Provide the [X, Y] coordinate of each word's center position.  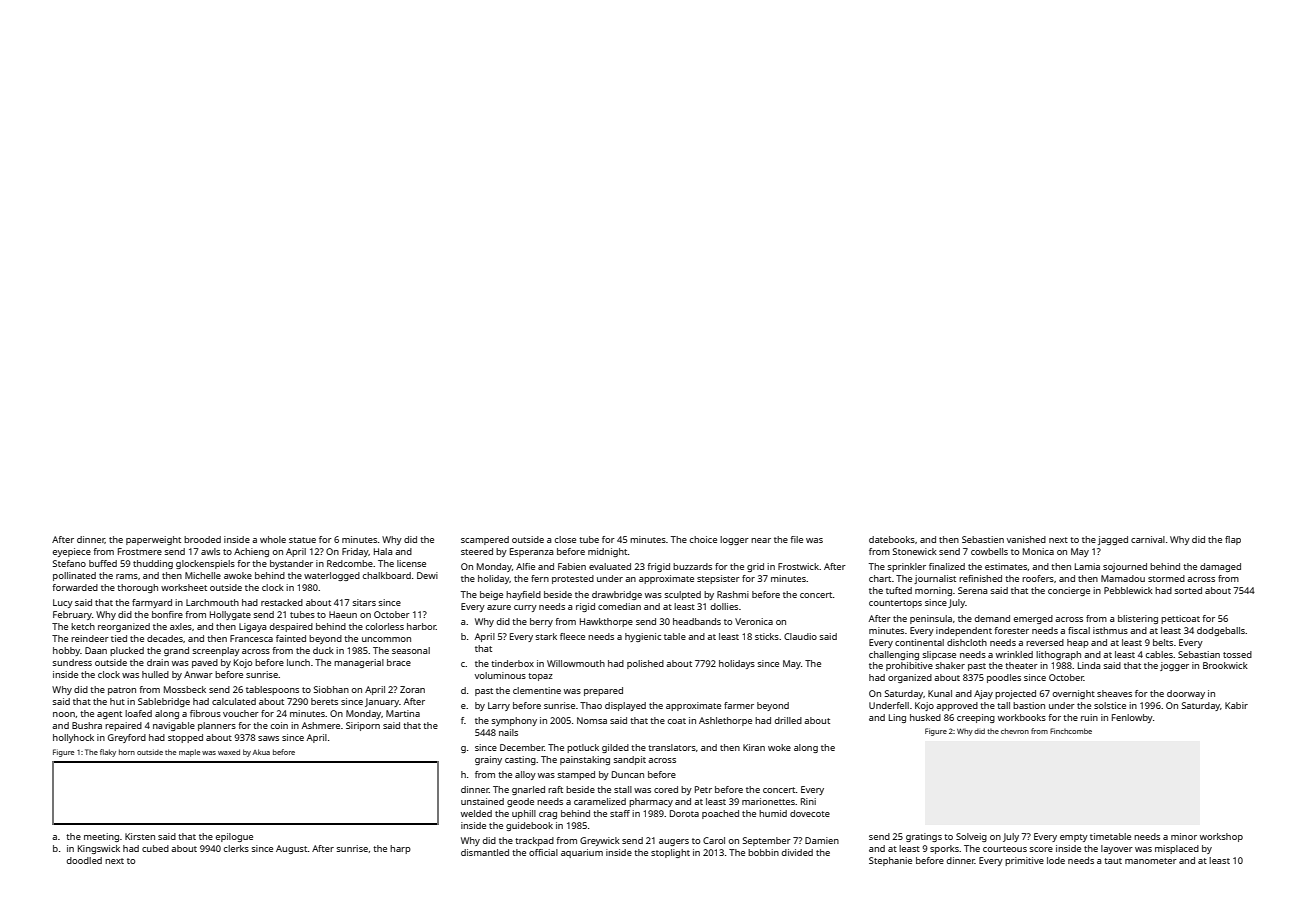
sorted [1188, 590]
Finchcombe [1071, 731]
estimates [1006, 566]
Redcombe [350, 563]
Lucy [63, 603]
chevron [1015, 731]
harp [400, 849]
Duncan [628, 774]
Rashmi [733, 594]
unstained [482, 801]
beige [491, 595]
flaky [108, 753]
